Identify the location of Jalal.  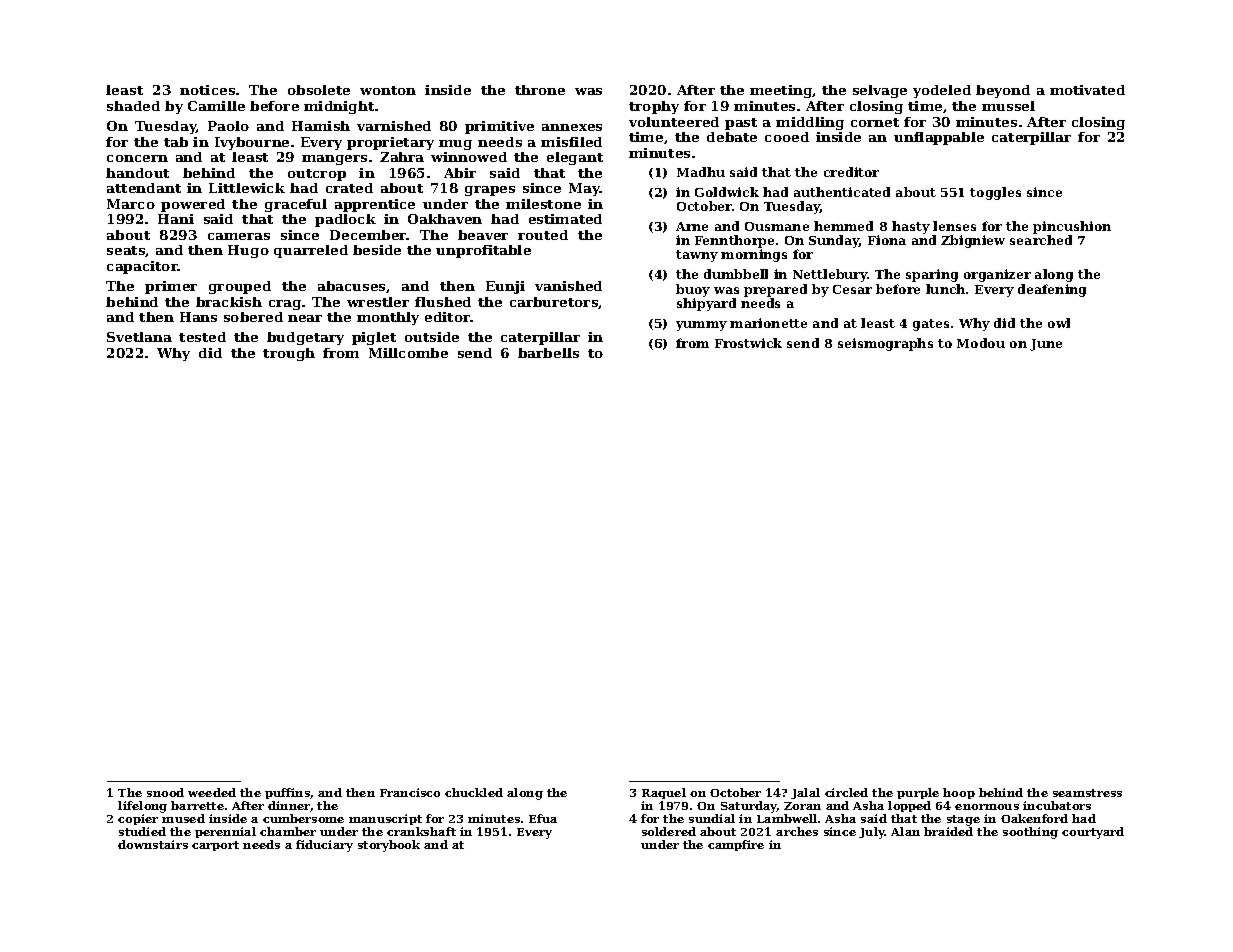
(805, 793).
